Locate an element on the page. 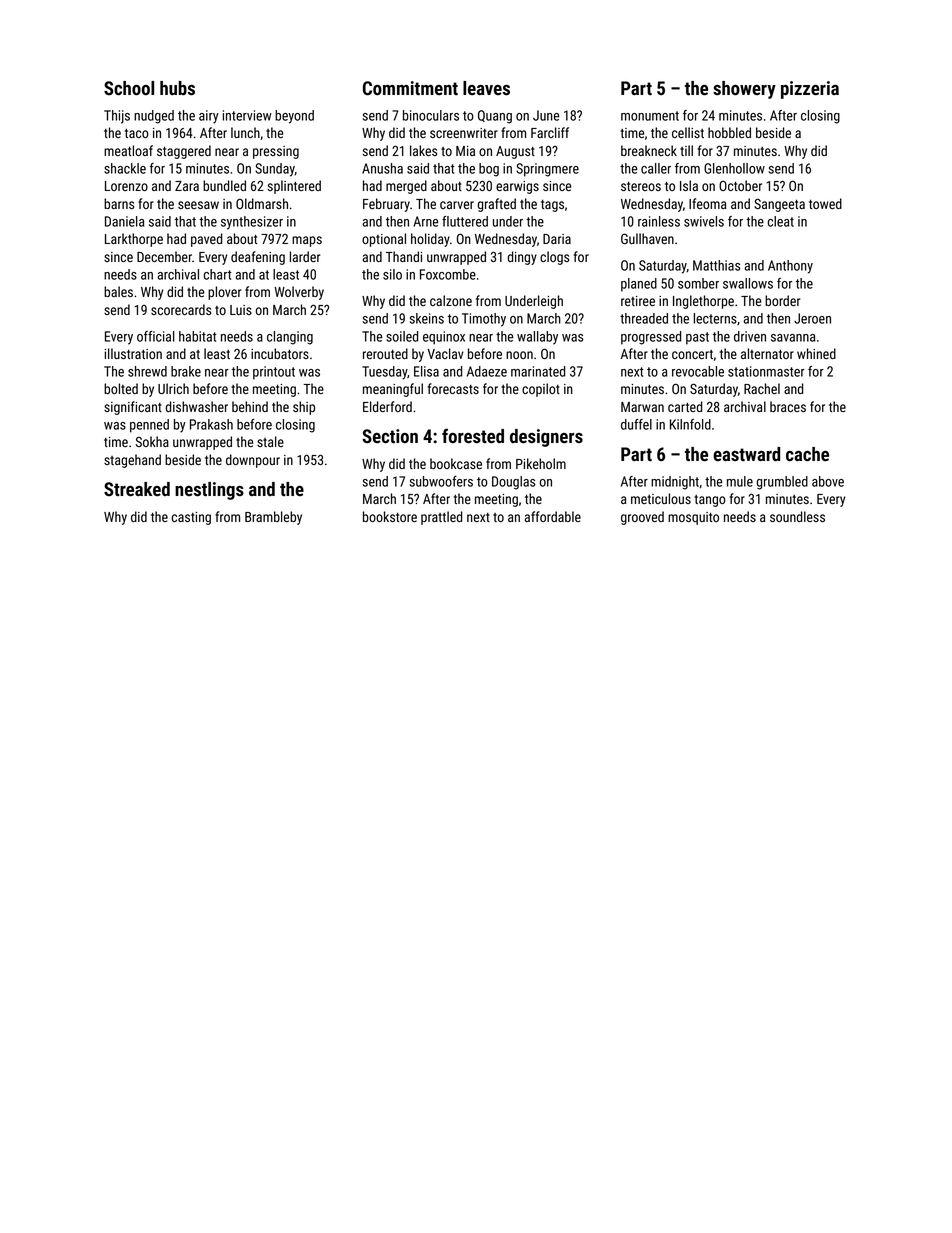  clogs is located at coordinates (554, 258).
